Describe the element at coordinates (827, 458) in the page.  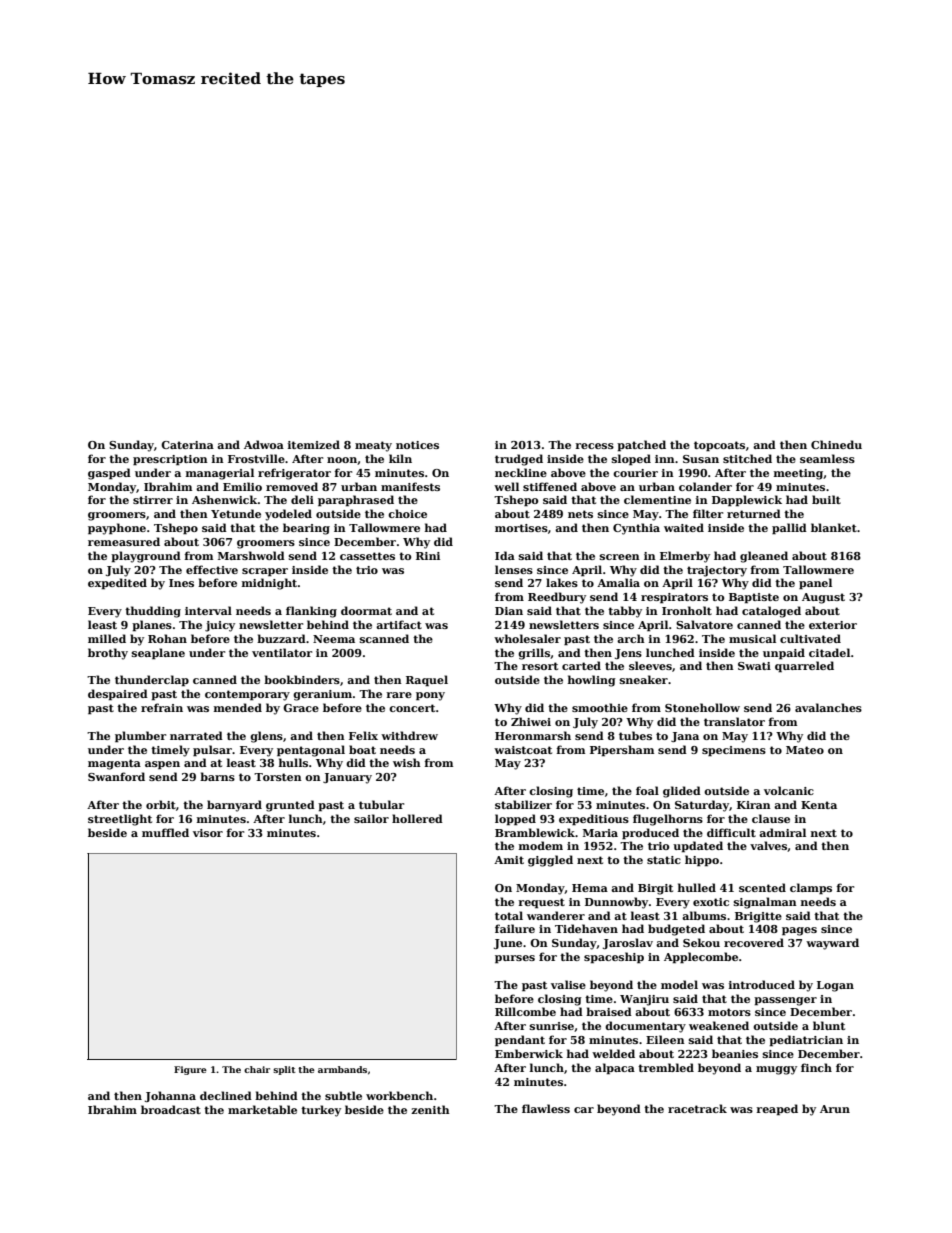
I see `seamless` at that location.
